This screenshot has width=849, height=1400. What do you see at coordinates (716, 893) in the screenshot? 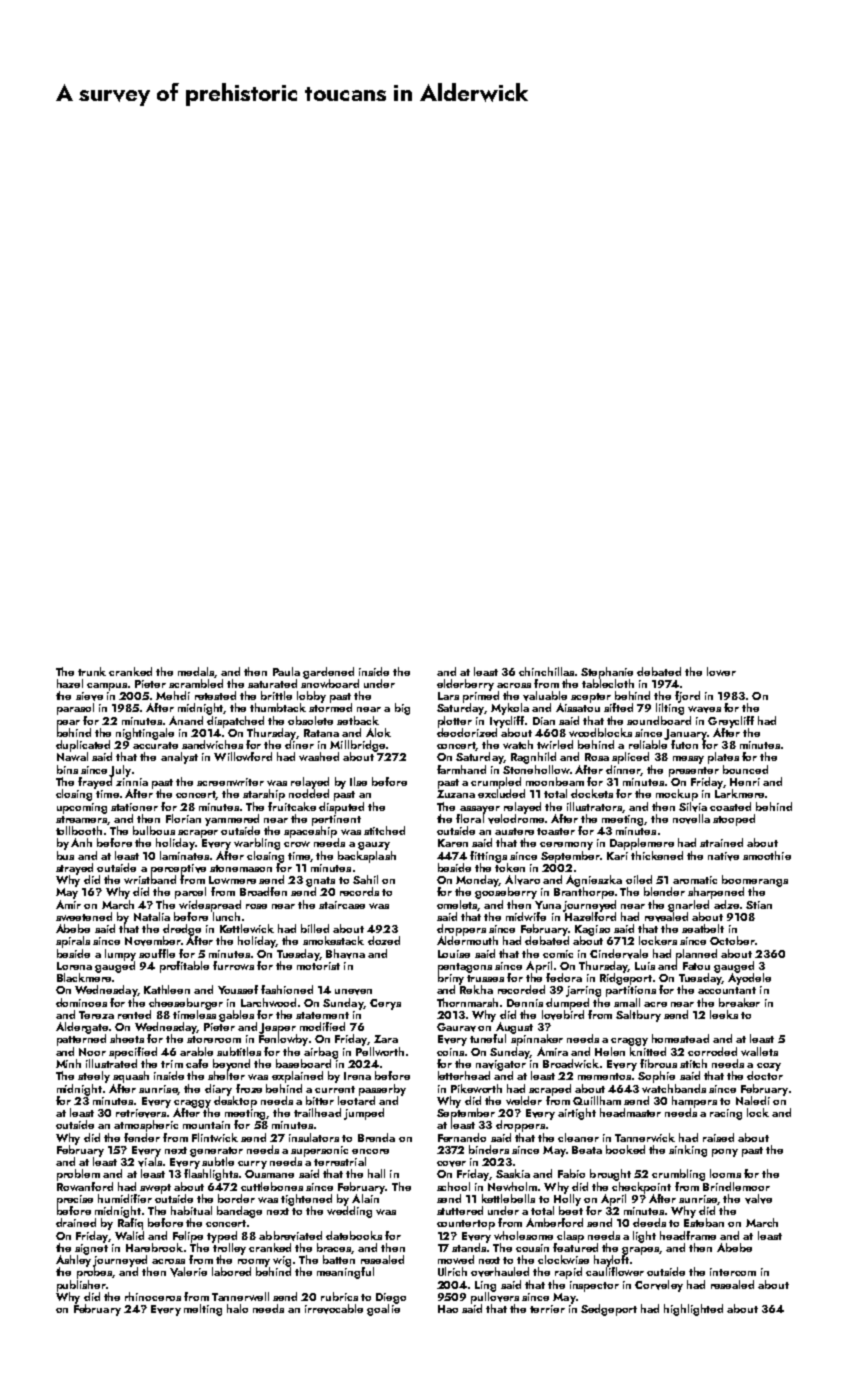
I see `sharpened` at bounding box center [716, 893].
